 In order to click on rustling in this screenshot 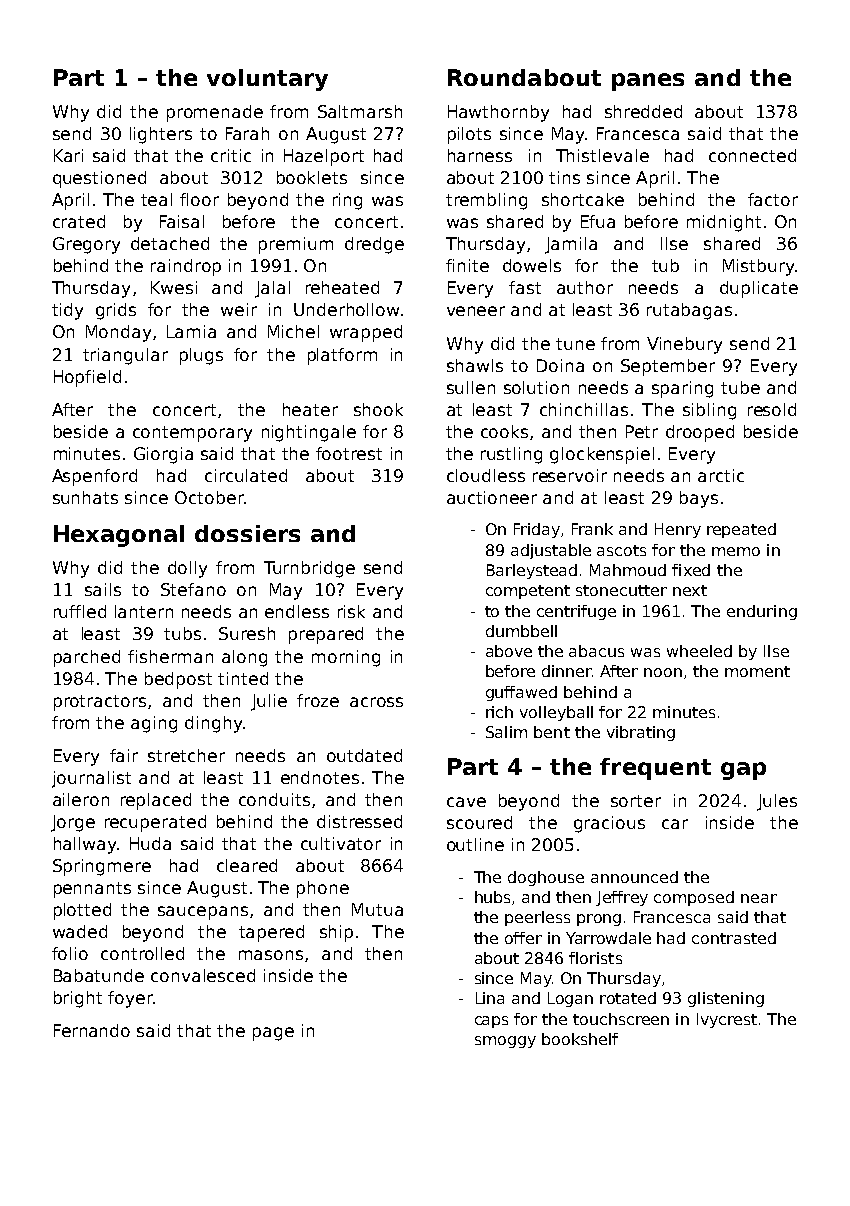, I will do `click(511, 455)`.
